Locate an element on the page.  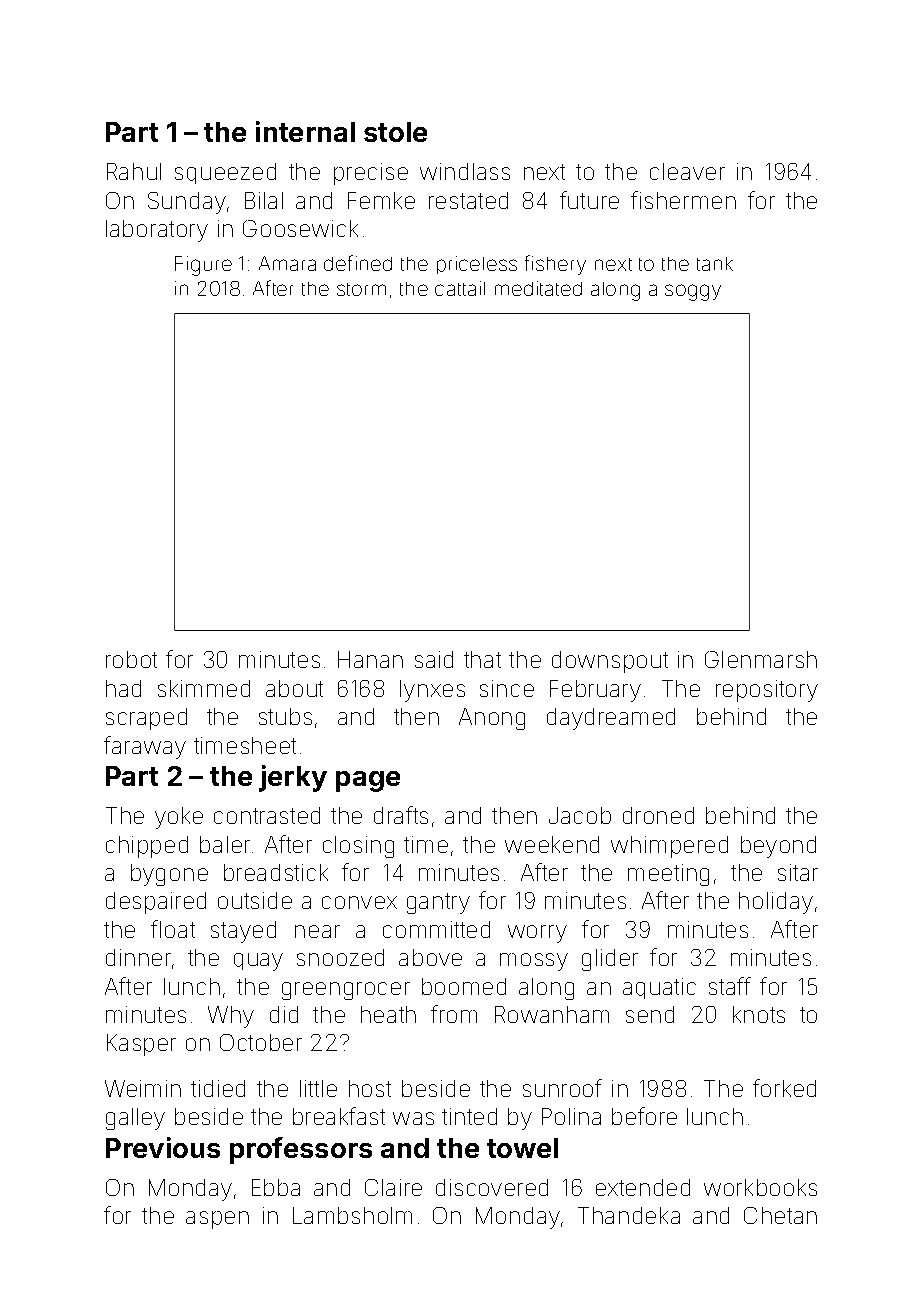
robot is located at coordinates (131, 659).
